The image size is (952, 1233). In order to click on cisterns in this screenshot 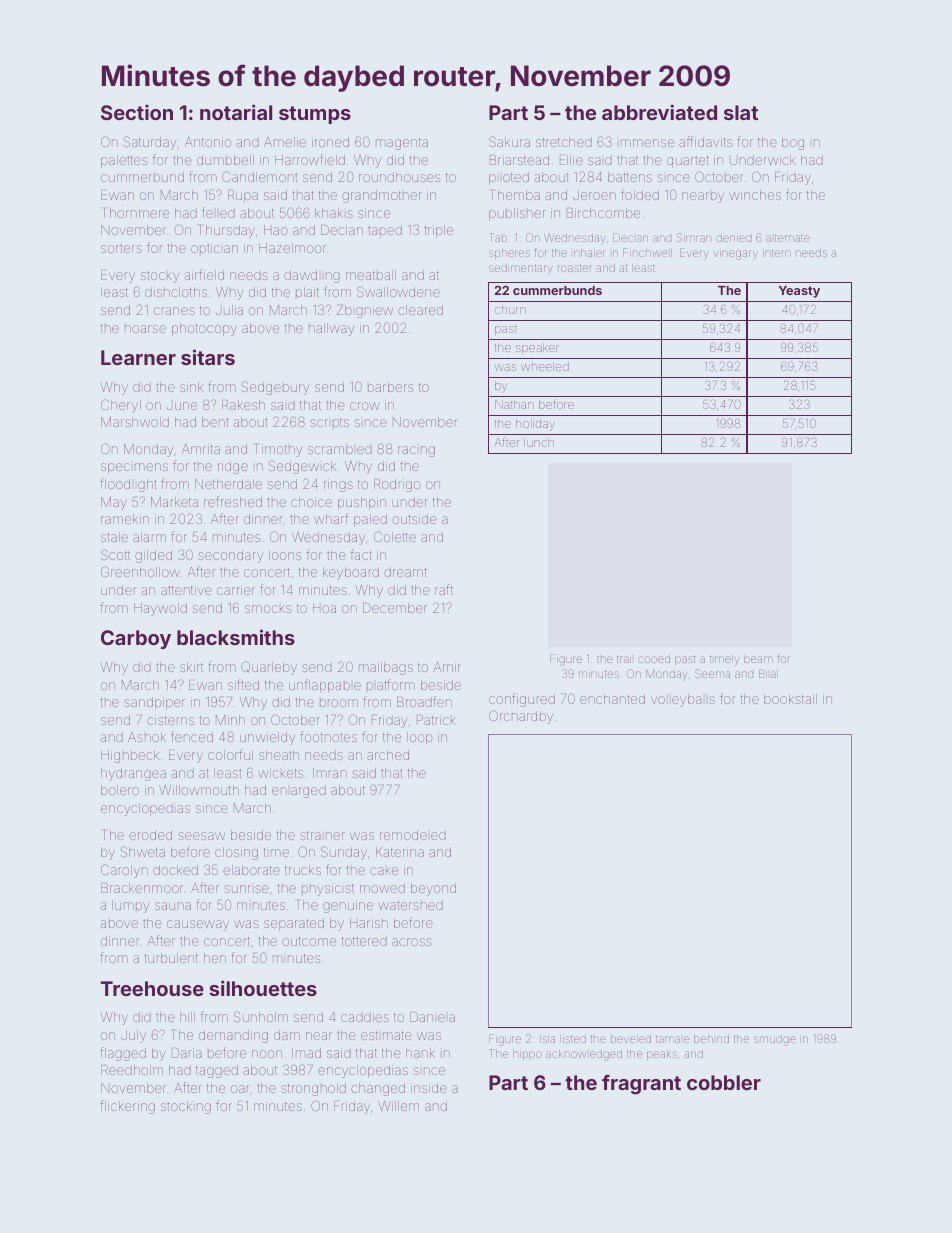, I will do `click(170, 720)`.
